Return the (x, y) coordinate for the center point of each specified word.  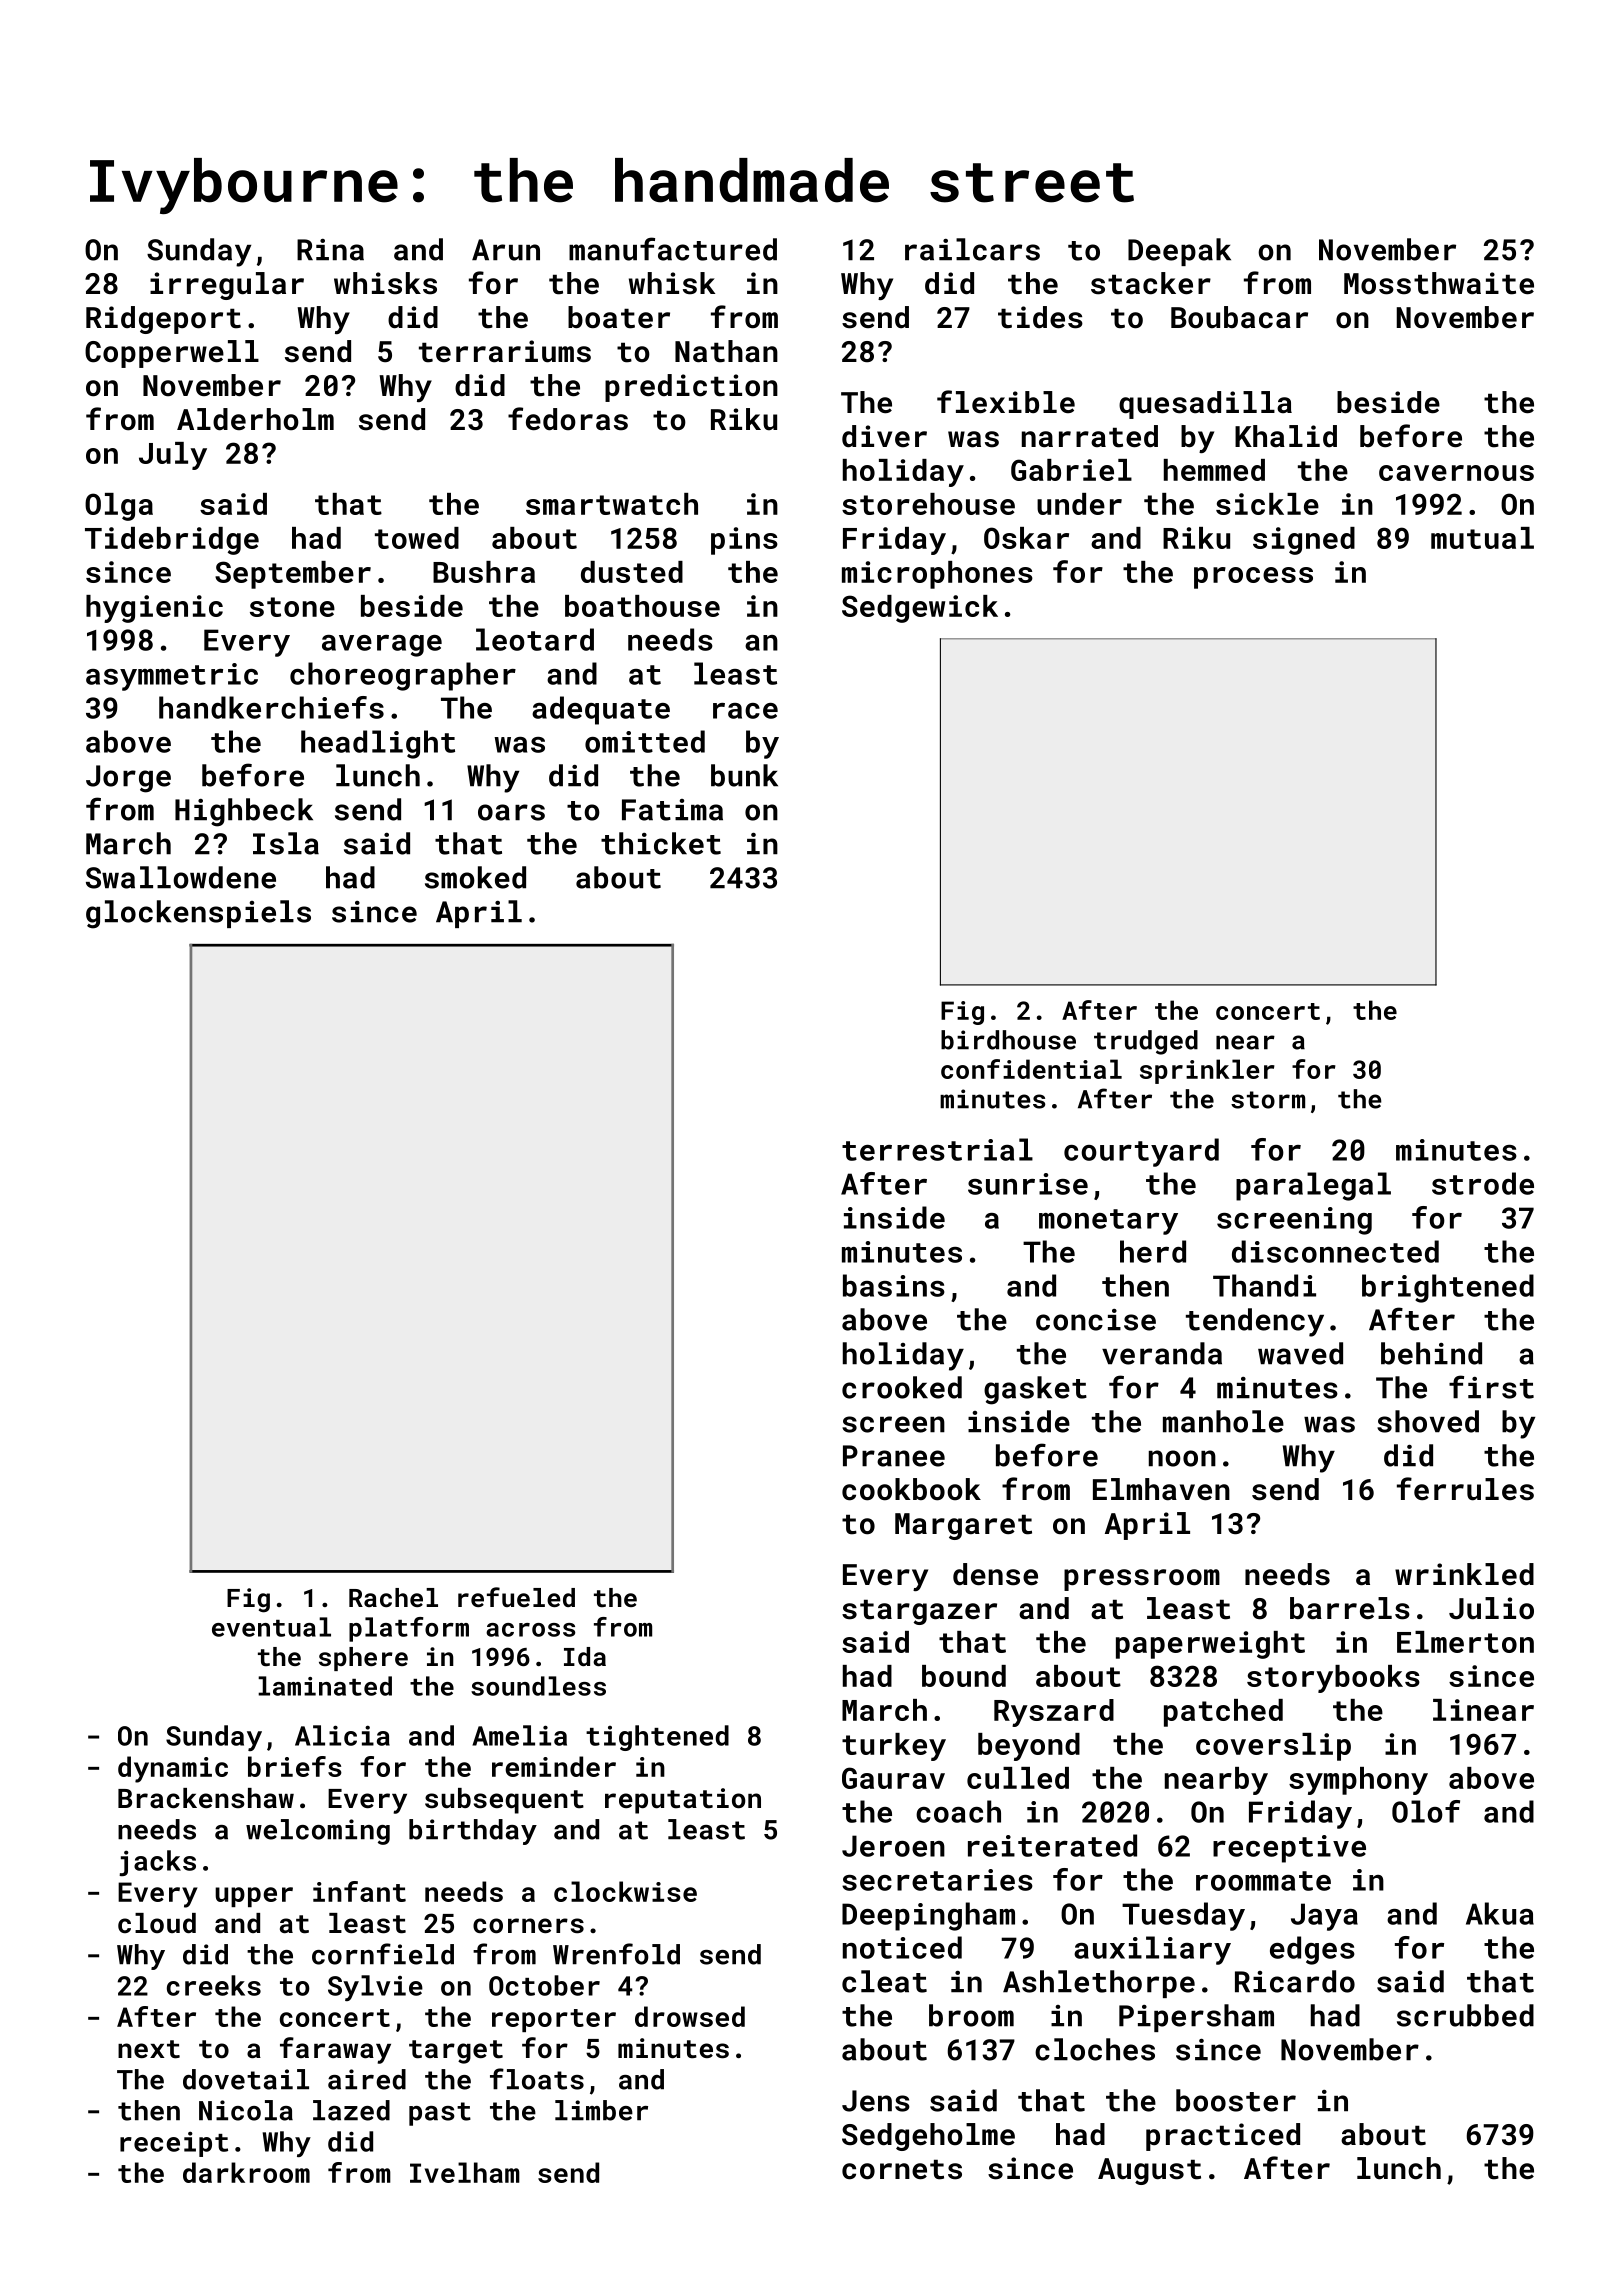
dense (995, 1574)
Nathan (726, 351)
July (173, 456)
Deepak (1179, 252)
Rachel (393, 1597)
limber (601, 2110)
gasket (1035, 1390)
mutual (1482, 538)
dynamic (173, 1769)
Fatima (672, 810)
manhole (1223, 1421)
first (1491, 1387)
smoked (475, 877)
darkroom (246, 2172)
